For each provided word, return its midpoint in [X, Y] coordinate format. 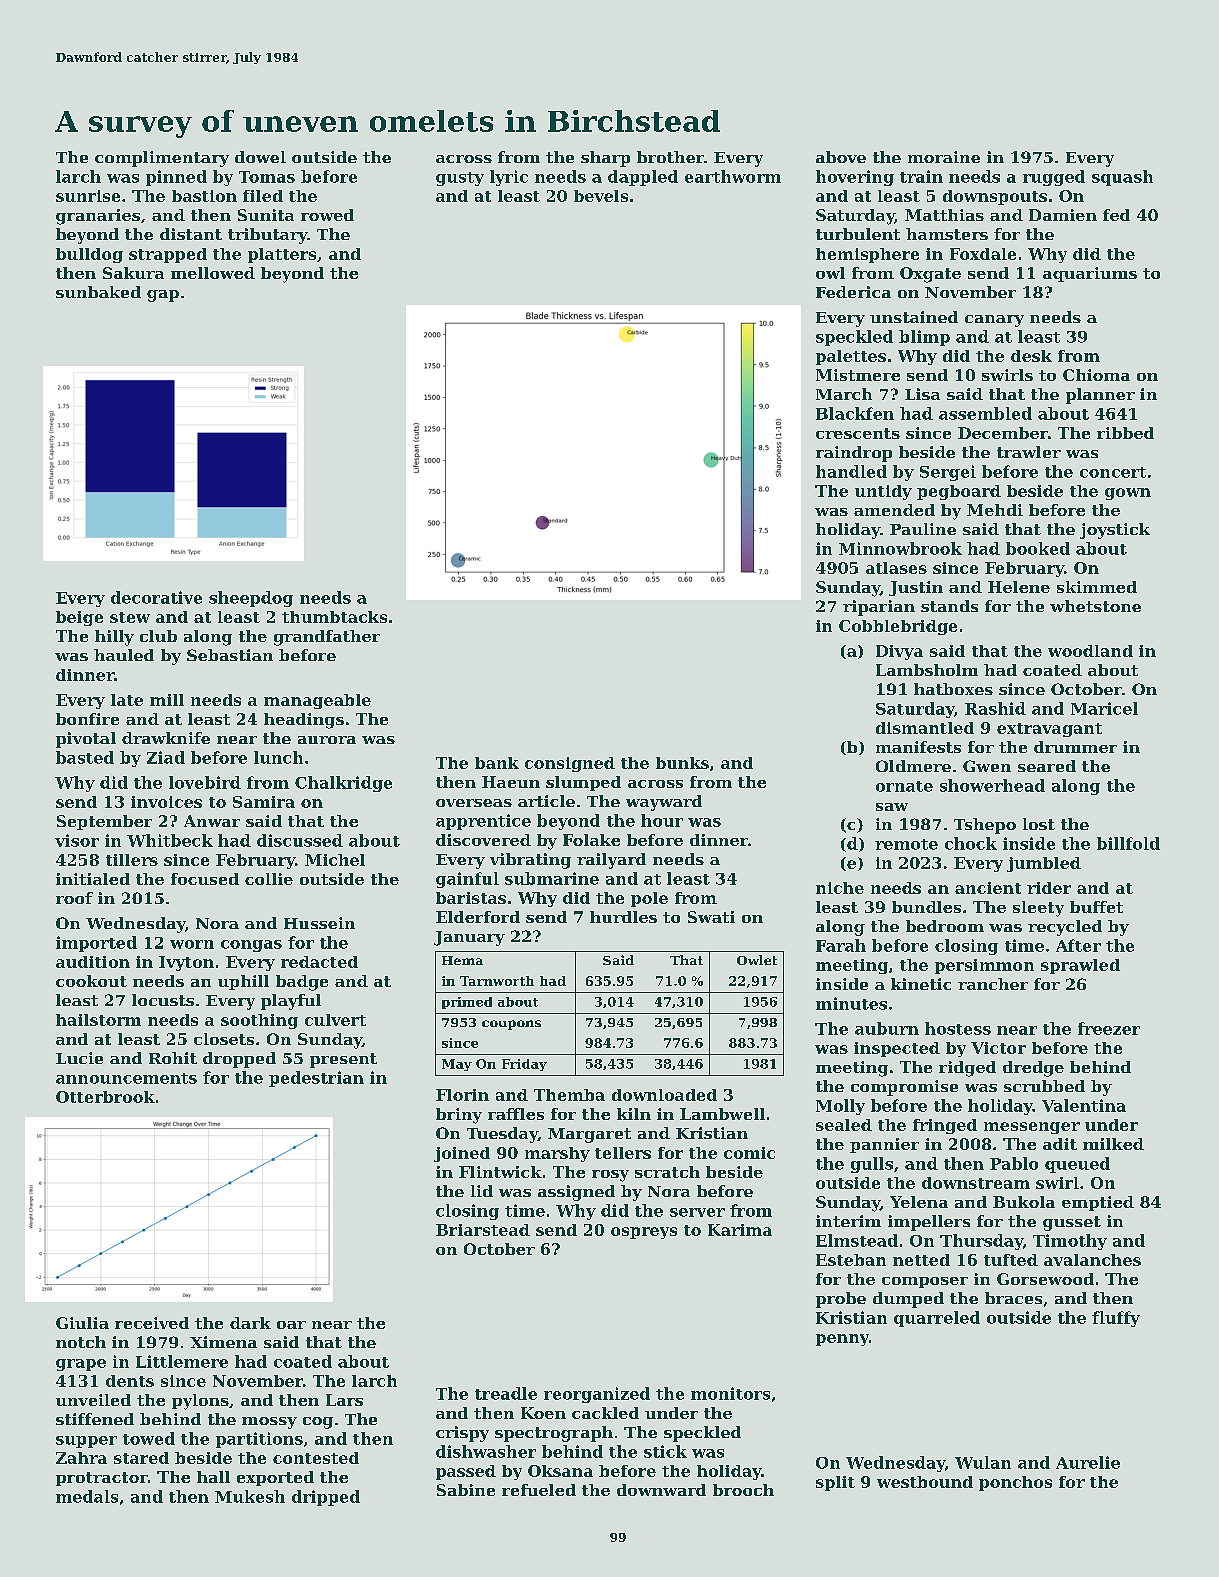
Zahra [81, 1458]
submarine [552, 878]
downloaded [664, 1095]
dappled [643, 178]
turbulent [858, 234]
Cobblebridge [898, 627]
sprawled [1080, 966]
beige [79, 618]
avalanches [1092, 1260]
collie [269, 879]
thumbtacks [334, 617]
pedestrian [316, 1079]
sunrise [88, 196]
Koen [543, 1413]
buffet [1096, 907]
